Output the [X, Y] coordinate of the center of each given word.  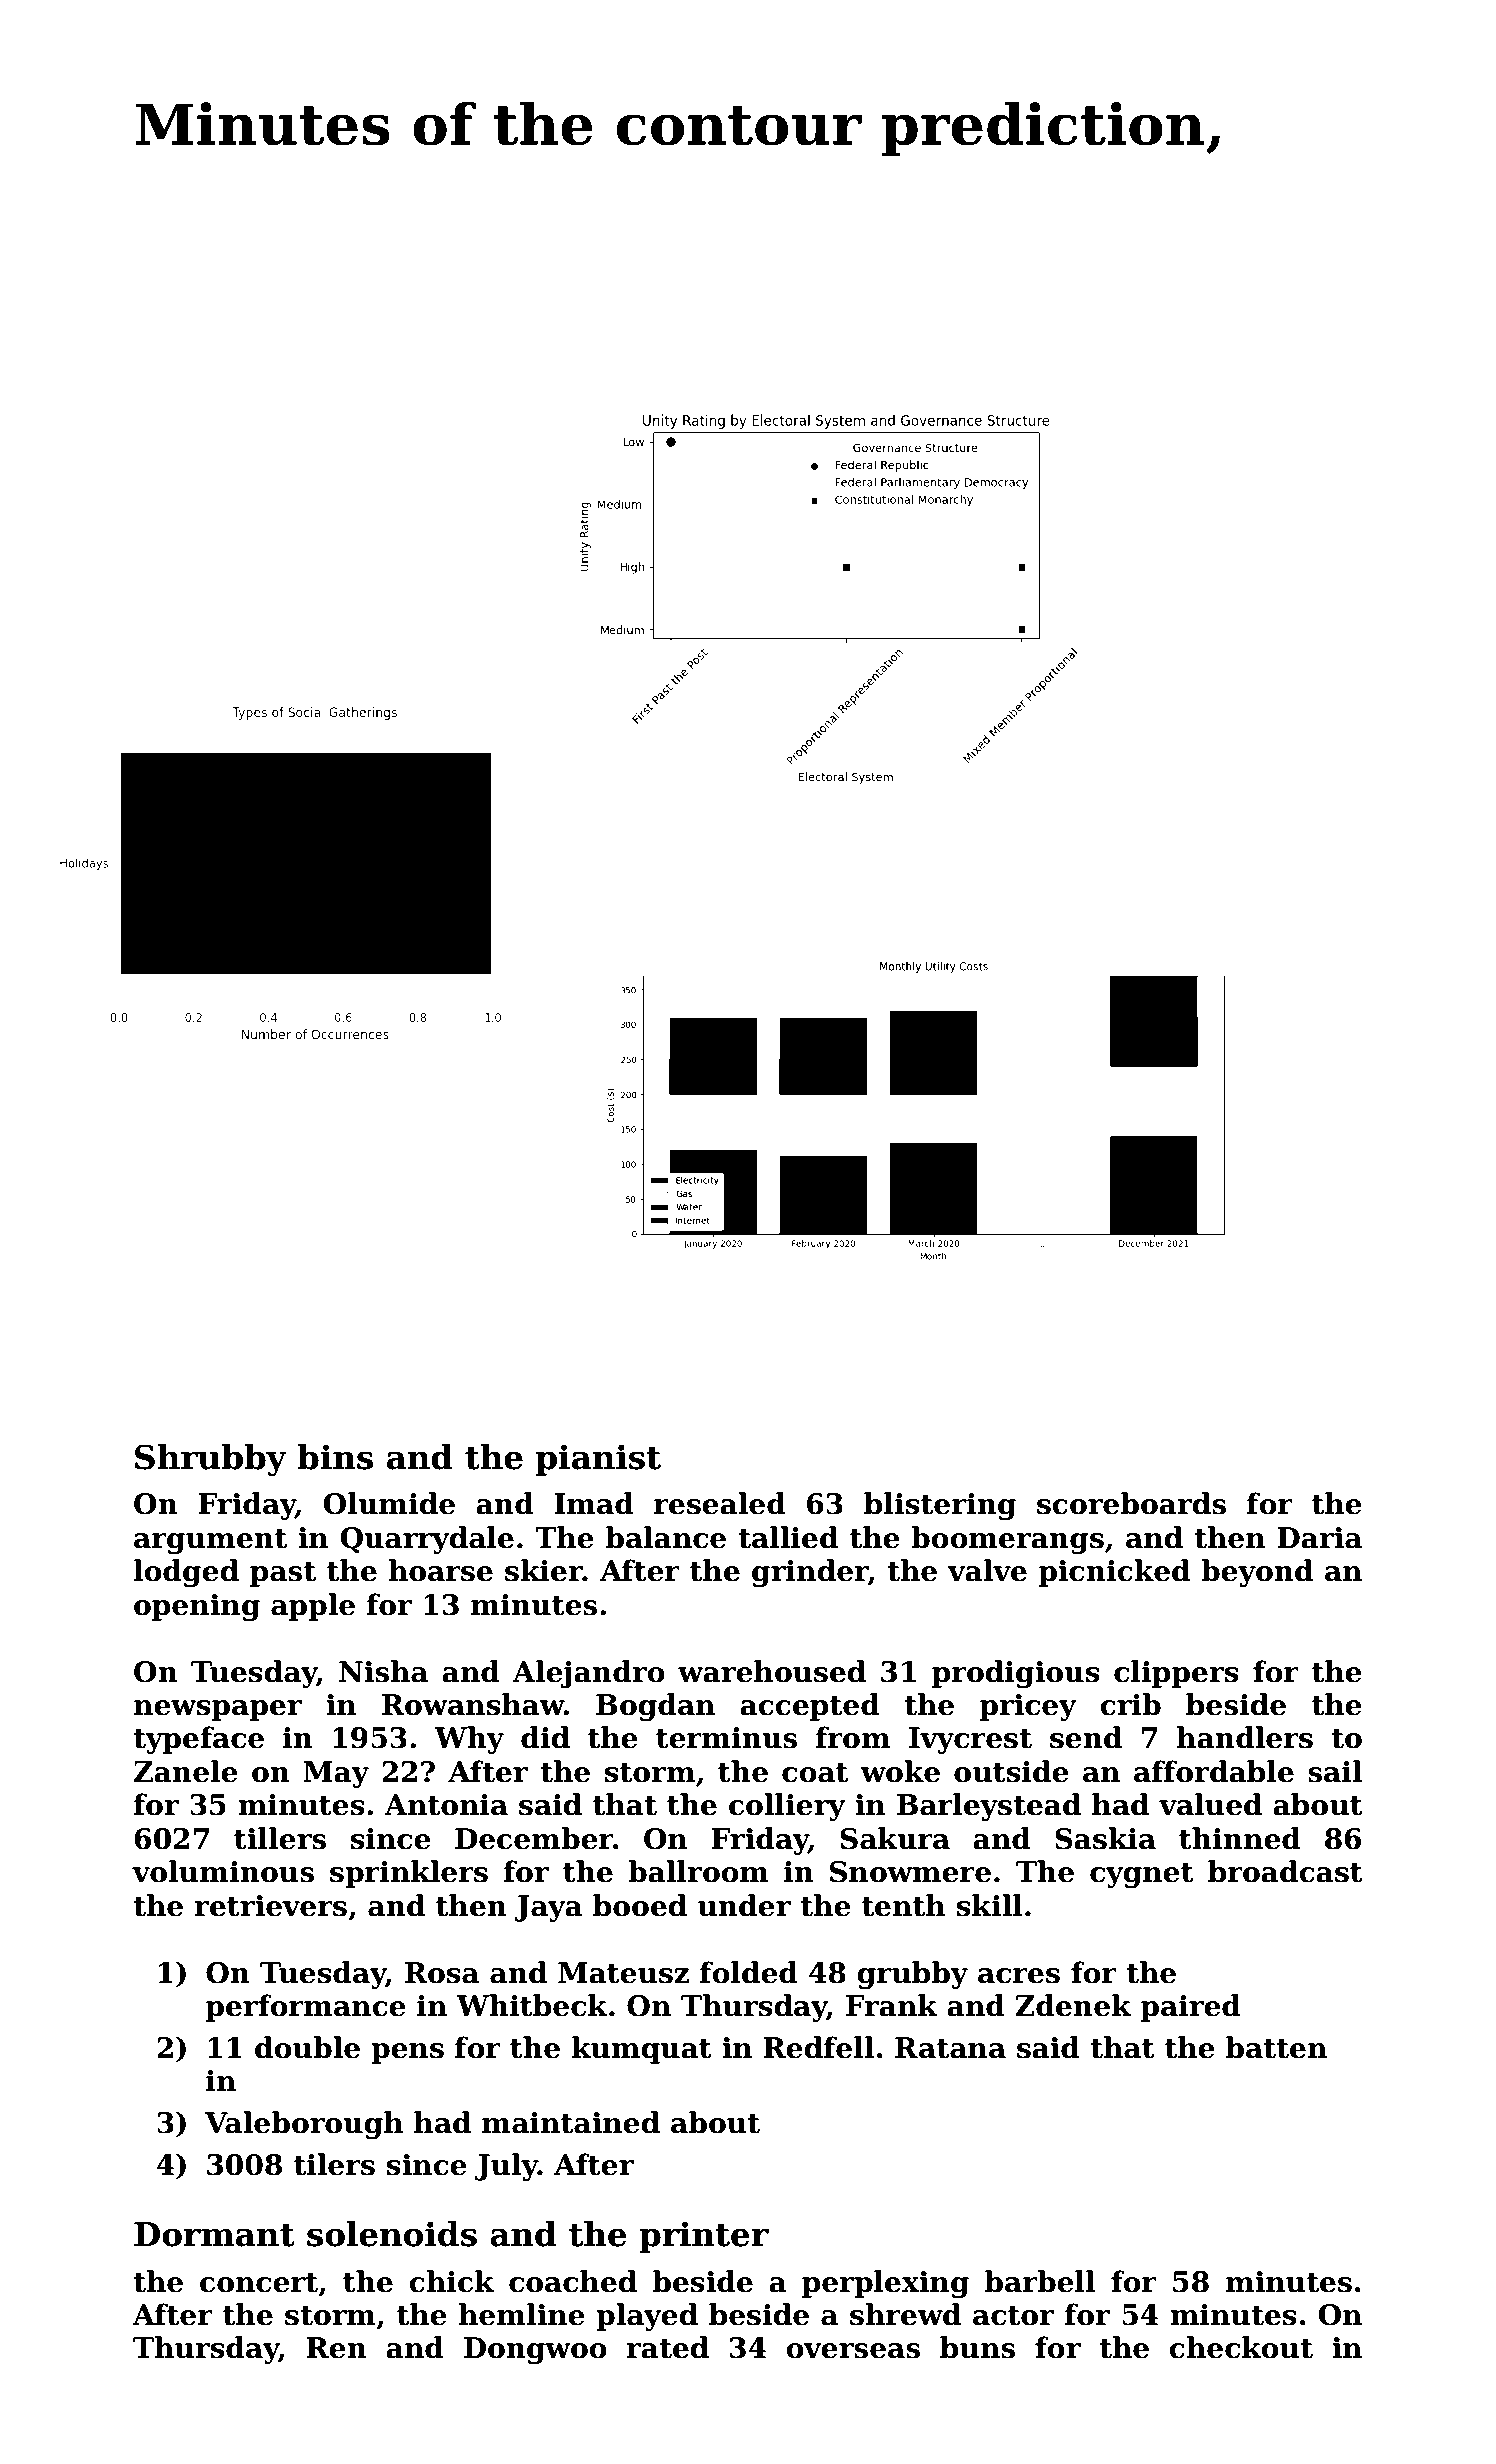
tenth [903, 1905]
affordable [1214, 1771]
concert [259, 2283]
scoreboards [1131, 1503]
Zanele [186, 1771]
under [744, 1905]
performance [306, 2008]
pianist [598, 1460]
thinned [1240, 1838]
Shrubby [211, 1460]
